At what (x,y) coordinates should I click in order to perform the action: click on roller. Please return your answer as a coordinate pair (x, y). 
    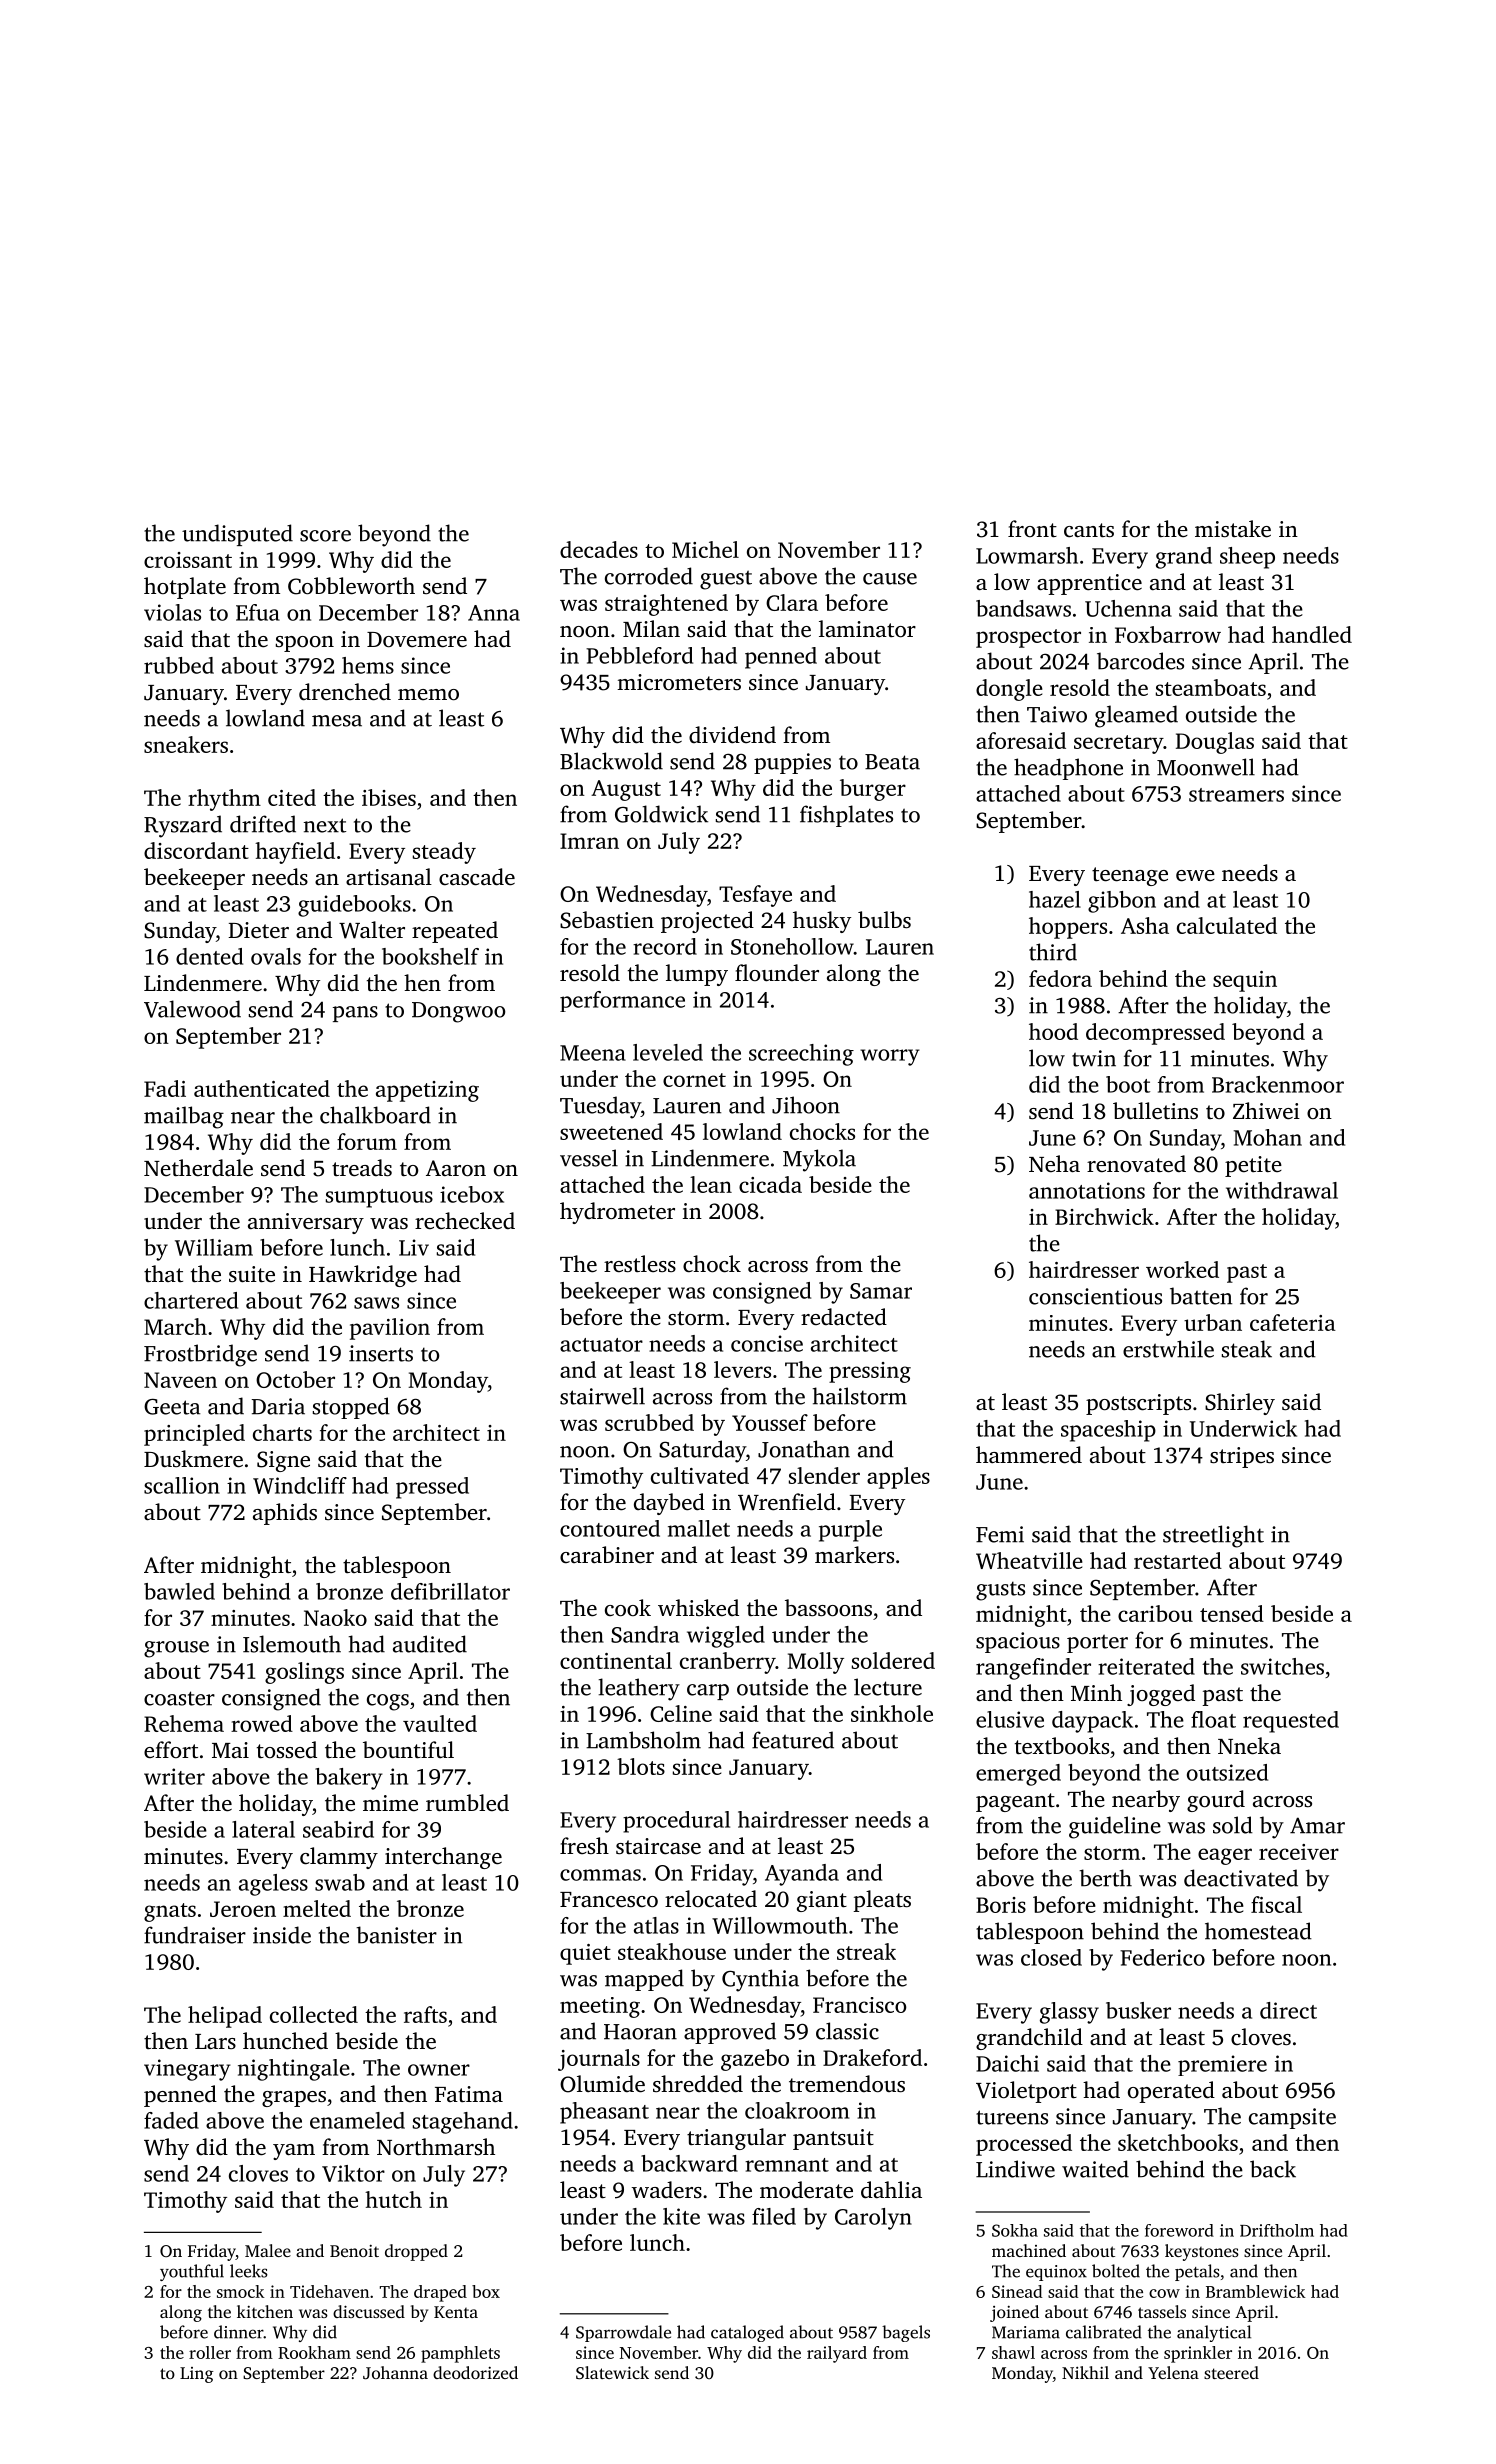
    Looking at the image, I should click on (210, 2352).
